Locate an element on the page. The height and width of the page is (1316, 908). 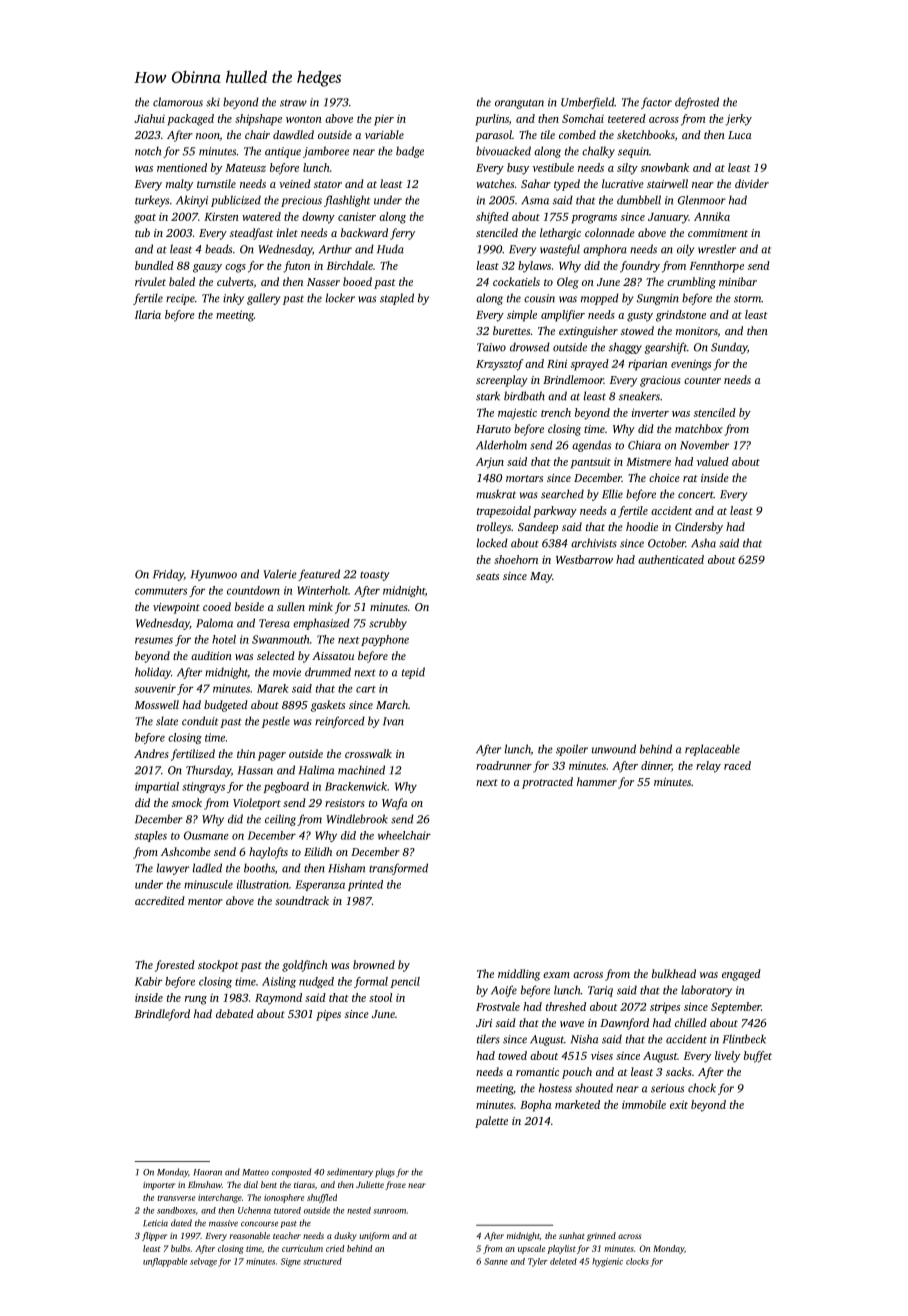
importer is located at coordinates (159, 1186).
